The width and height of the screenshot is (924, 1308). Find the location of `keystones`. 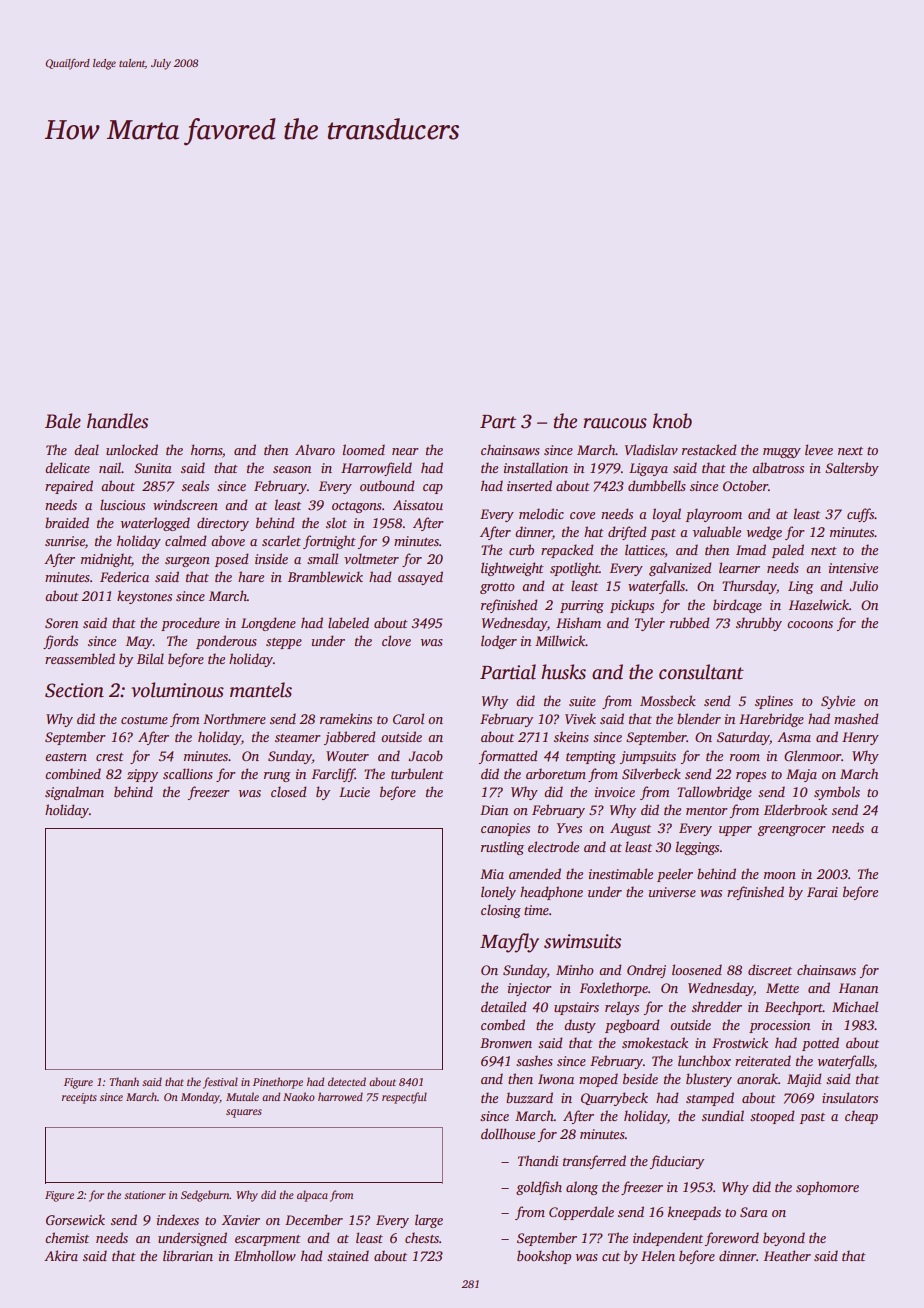

keystones is located at coordinates (144, 597).
